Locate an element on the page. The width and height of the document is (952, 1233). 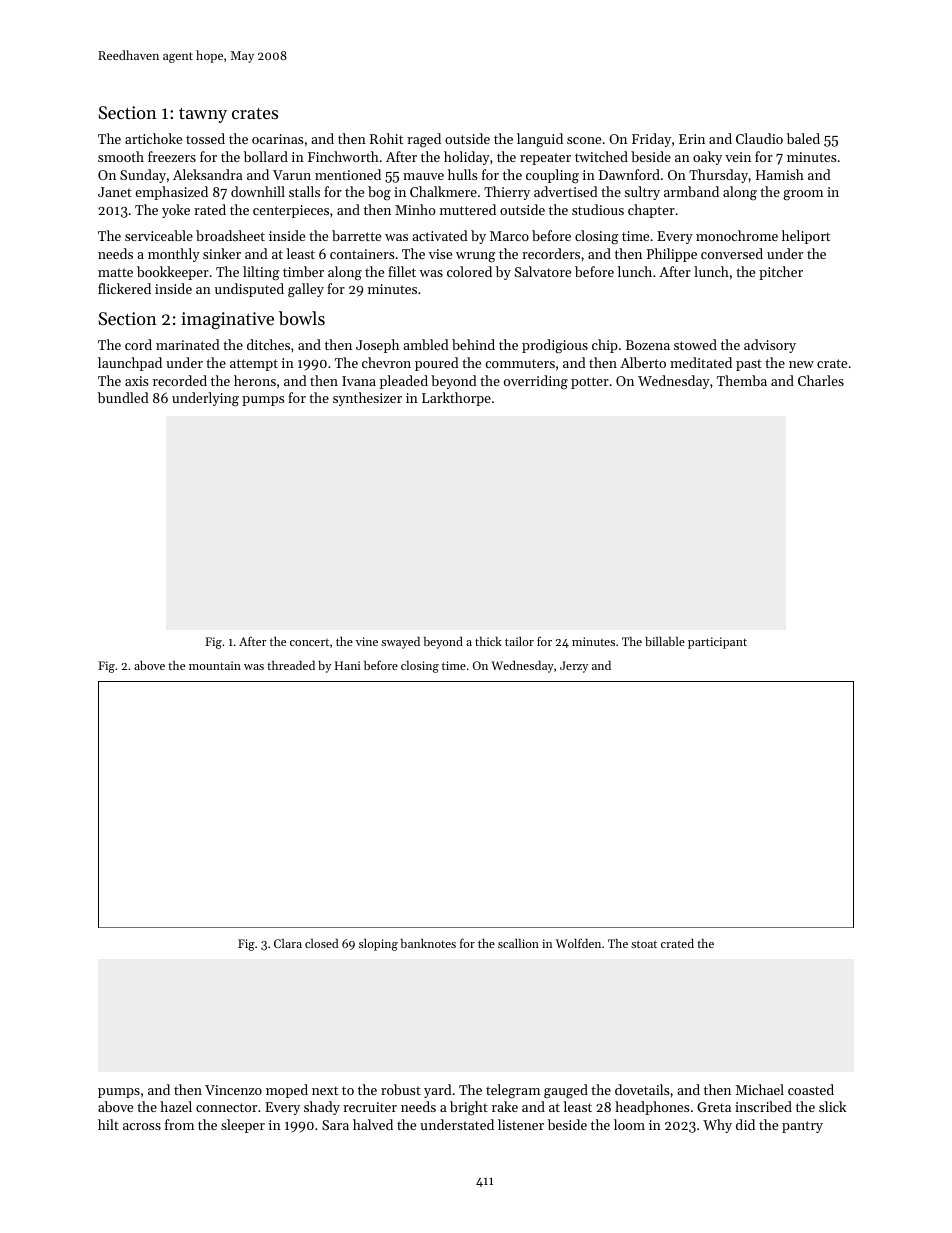
banknotes is located at coordinates (428, 943).
